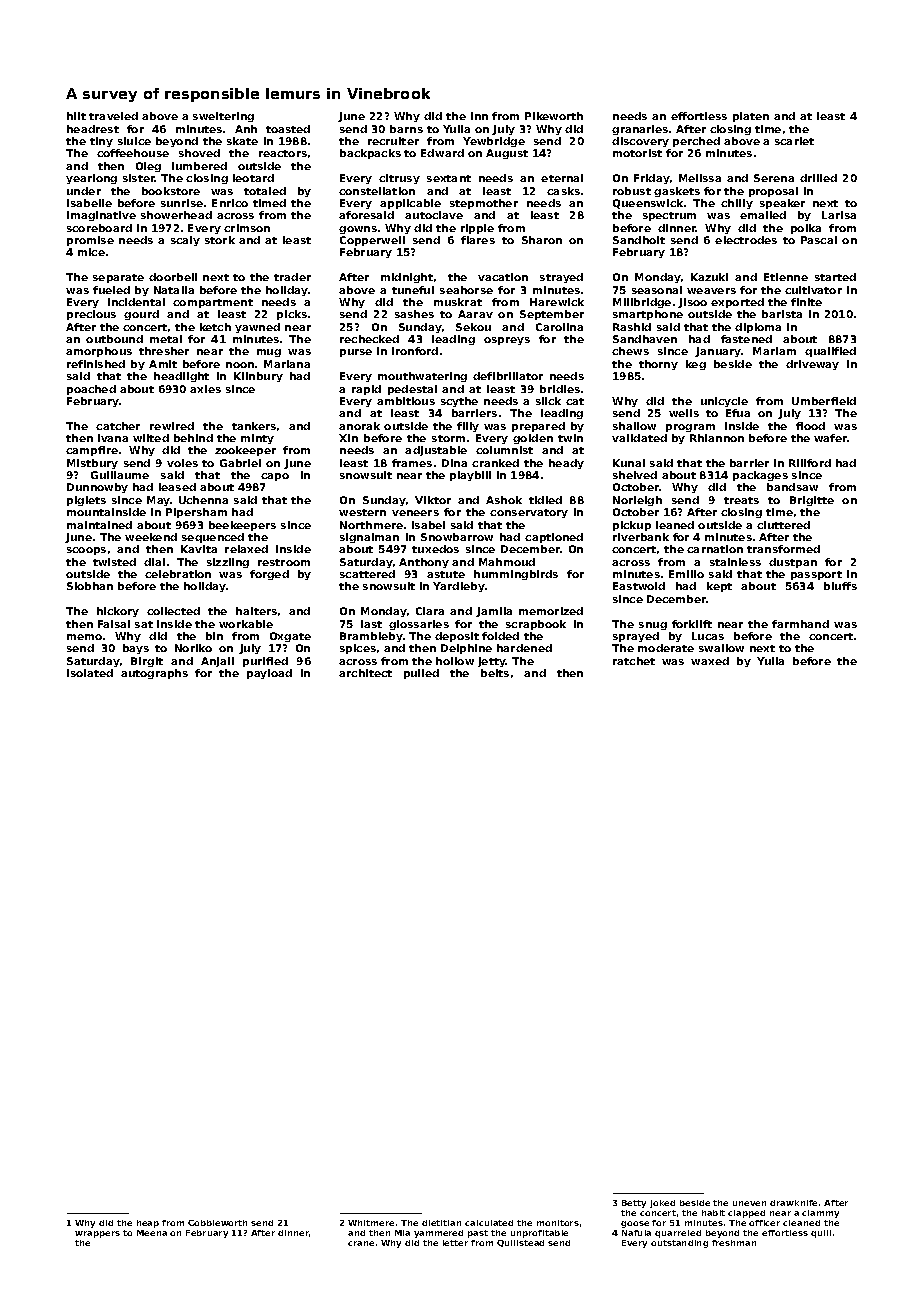  What do you see at coordinates (152, 1233) in the image?
I see `Meena` at bounding box center [152, 1233].
